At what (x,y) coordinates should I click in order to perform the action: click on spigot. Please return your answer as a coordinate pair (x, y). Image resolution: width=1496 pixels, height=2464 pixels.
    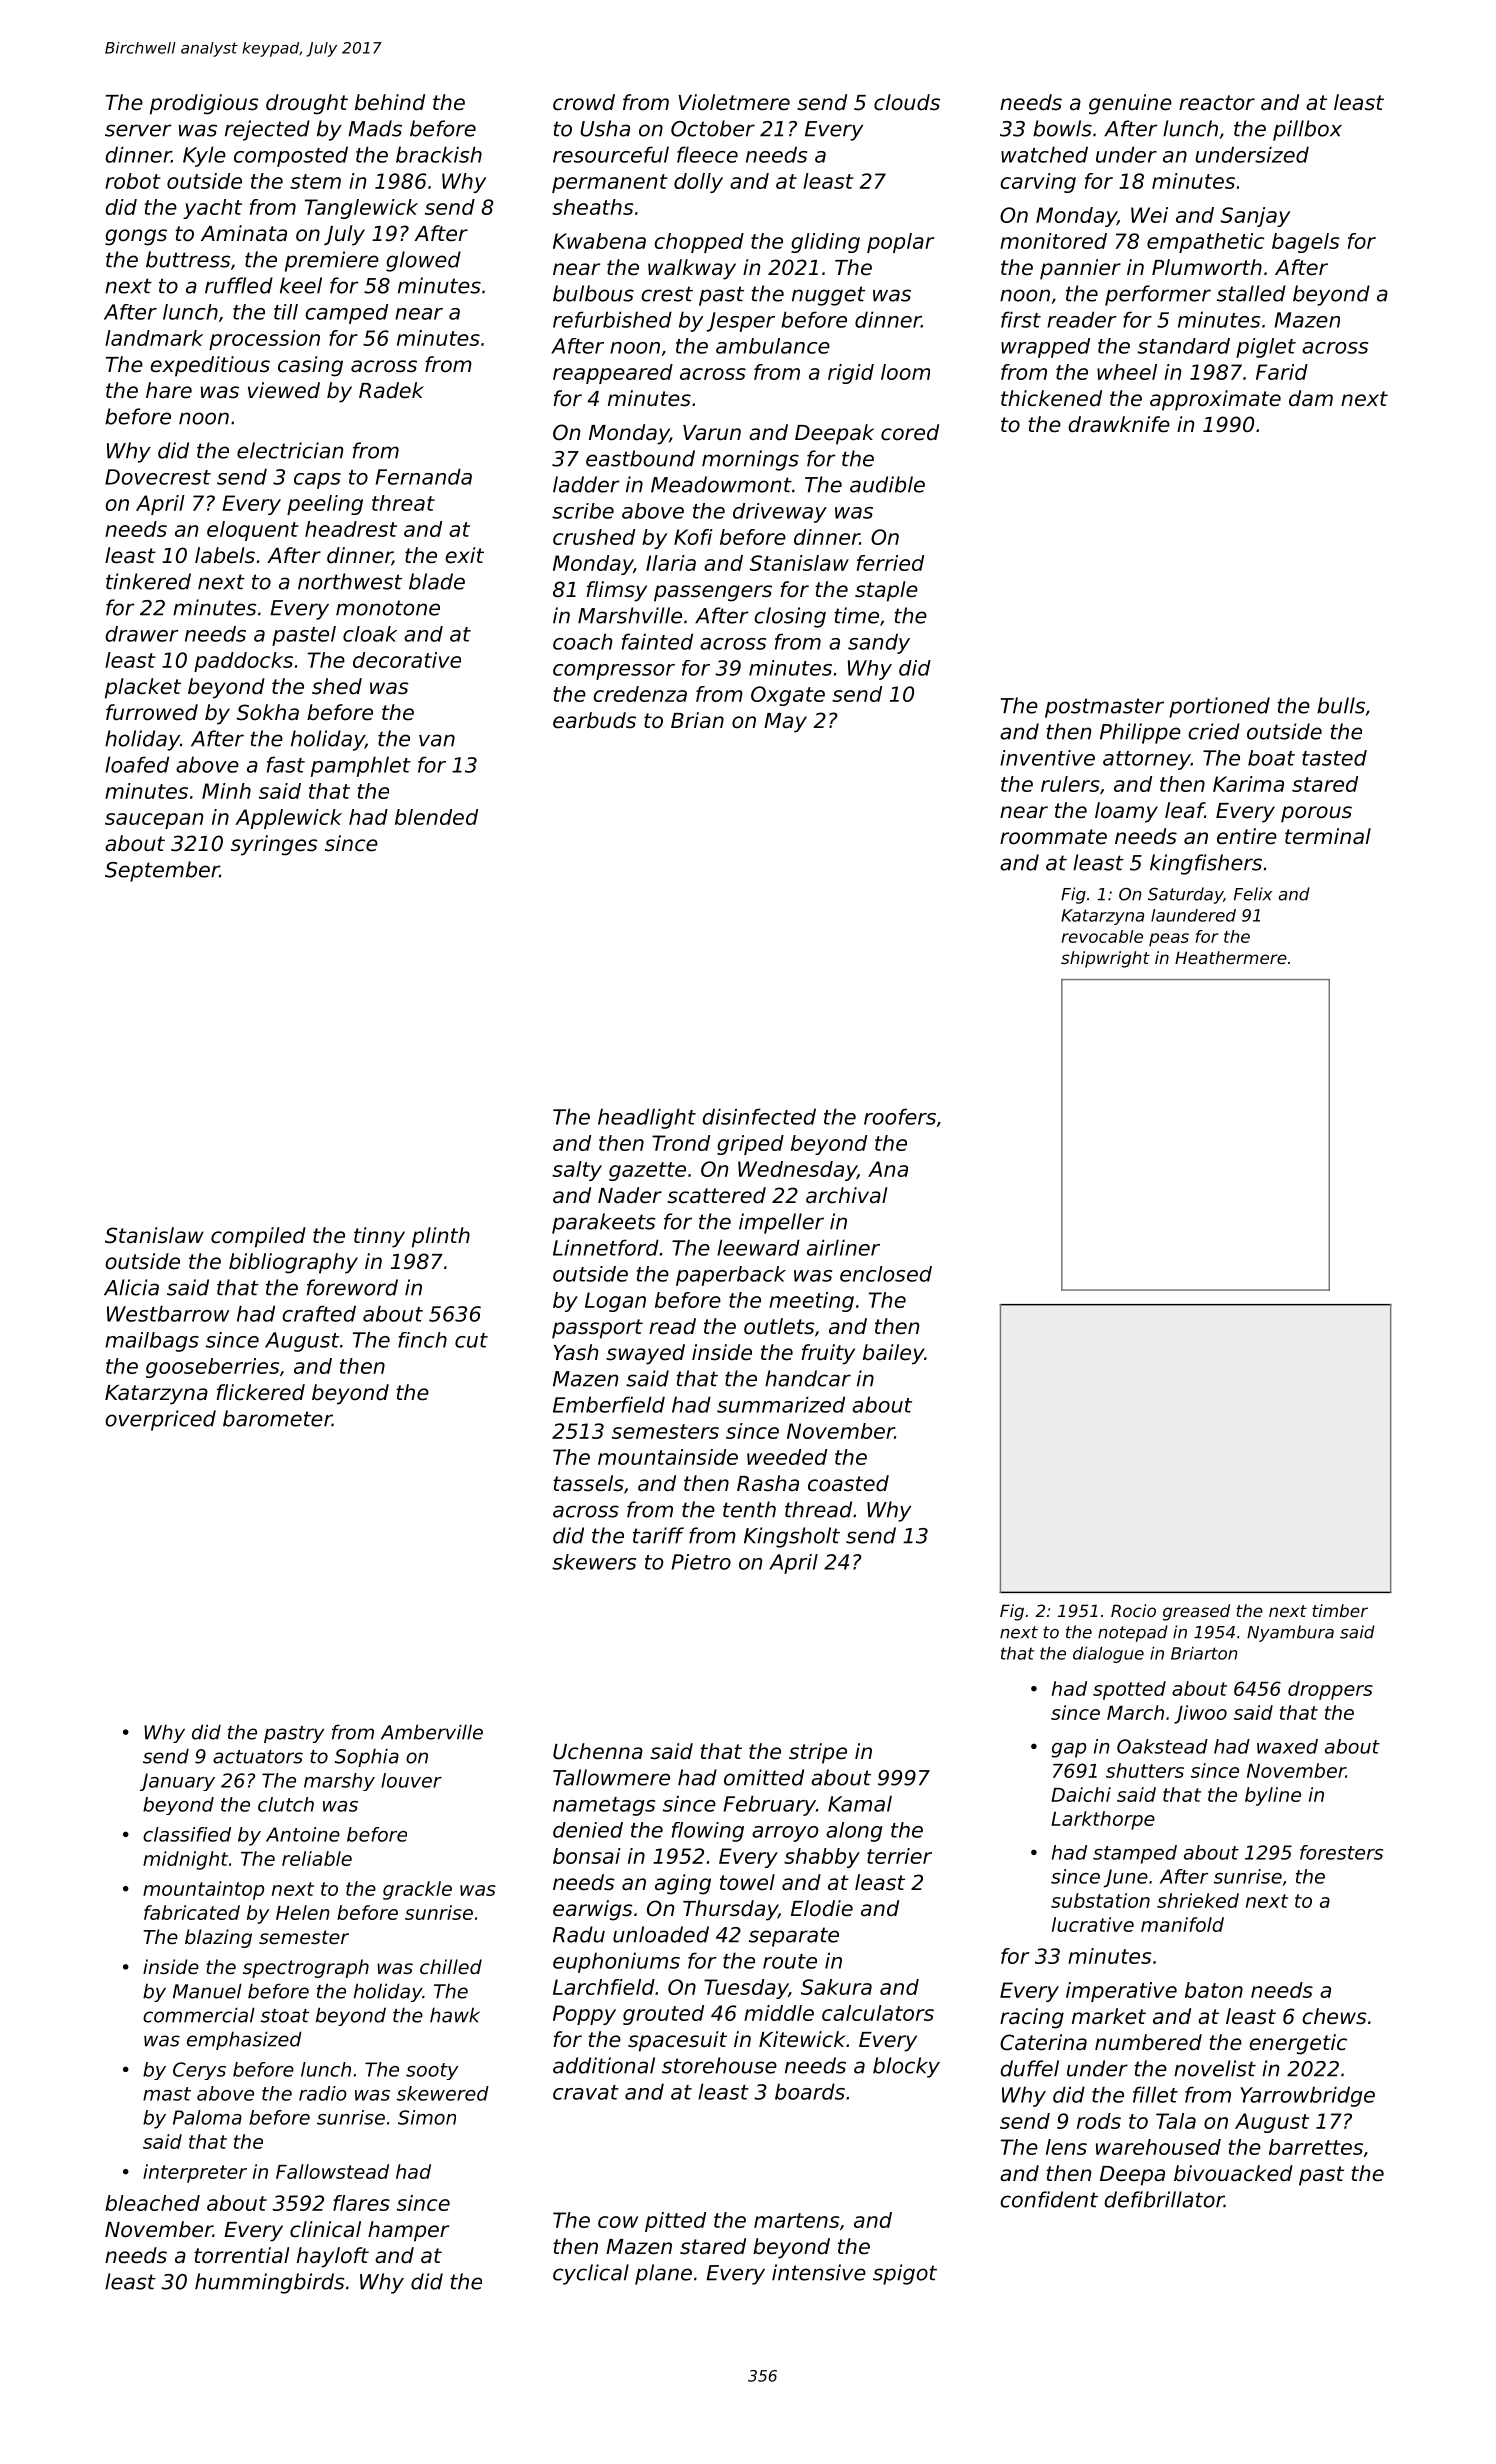
    Looking at the image, I should click on (905, 2274).
